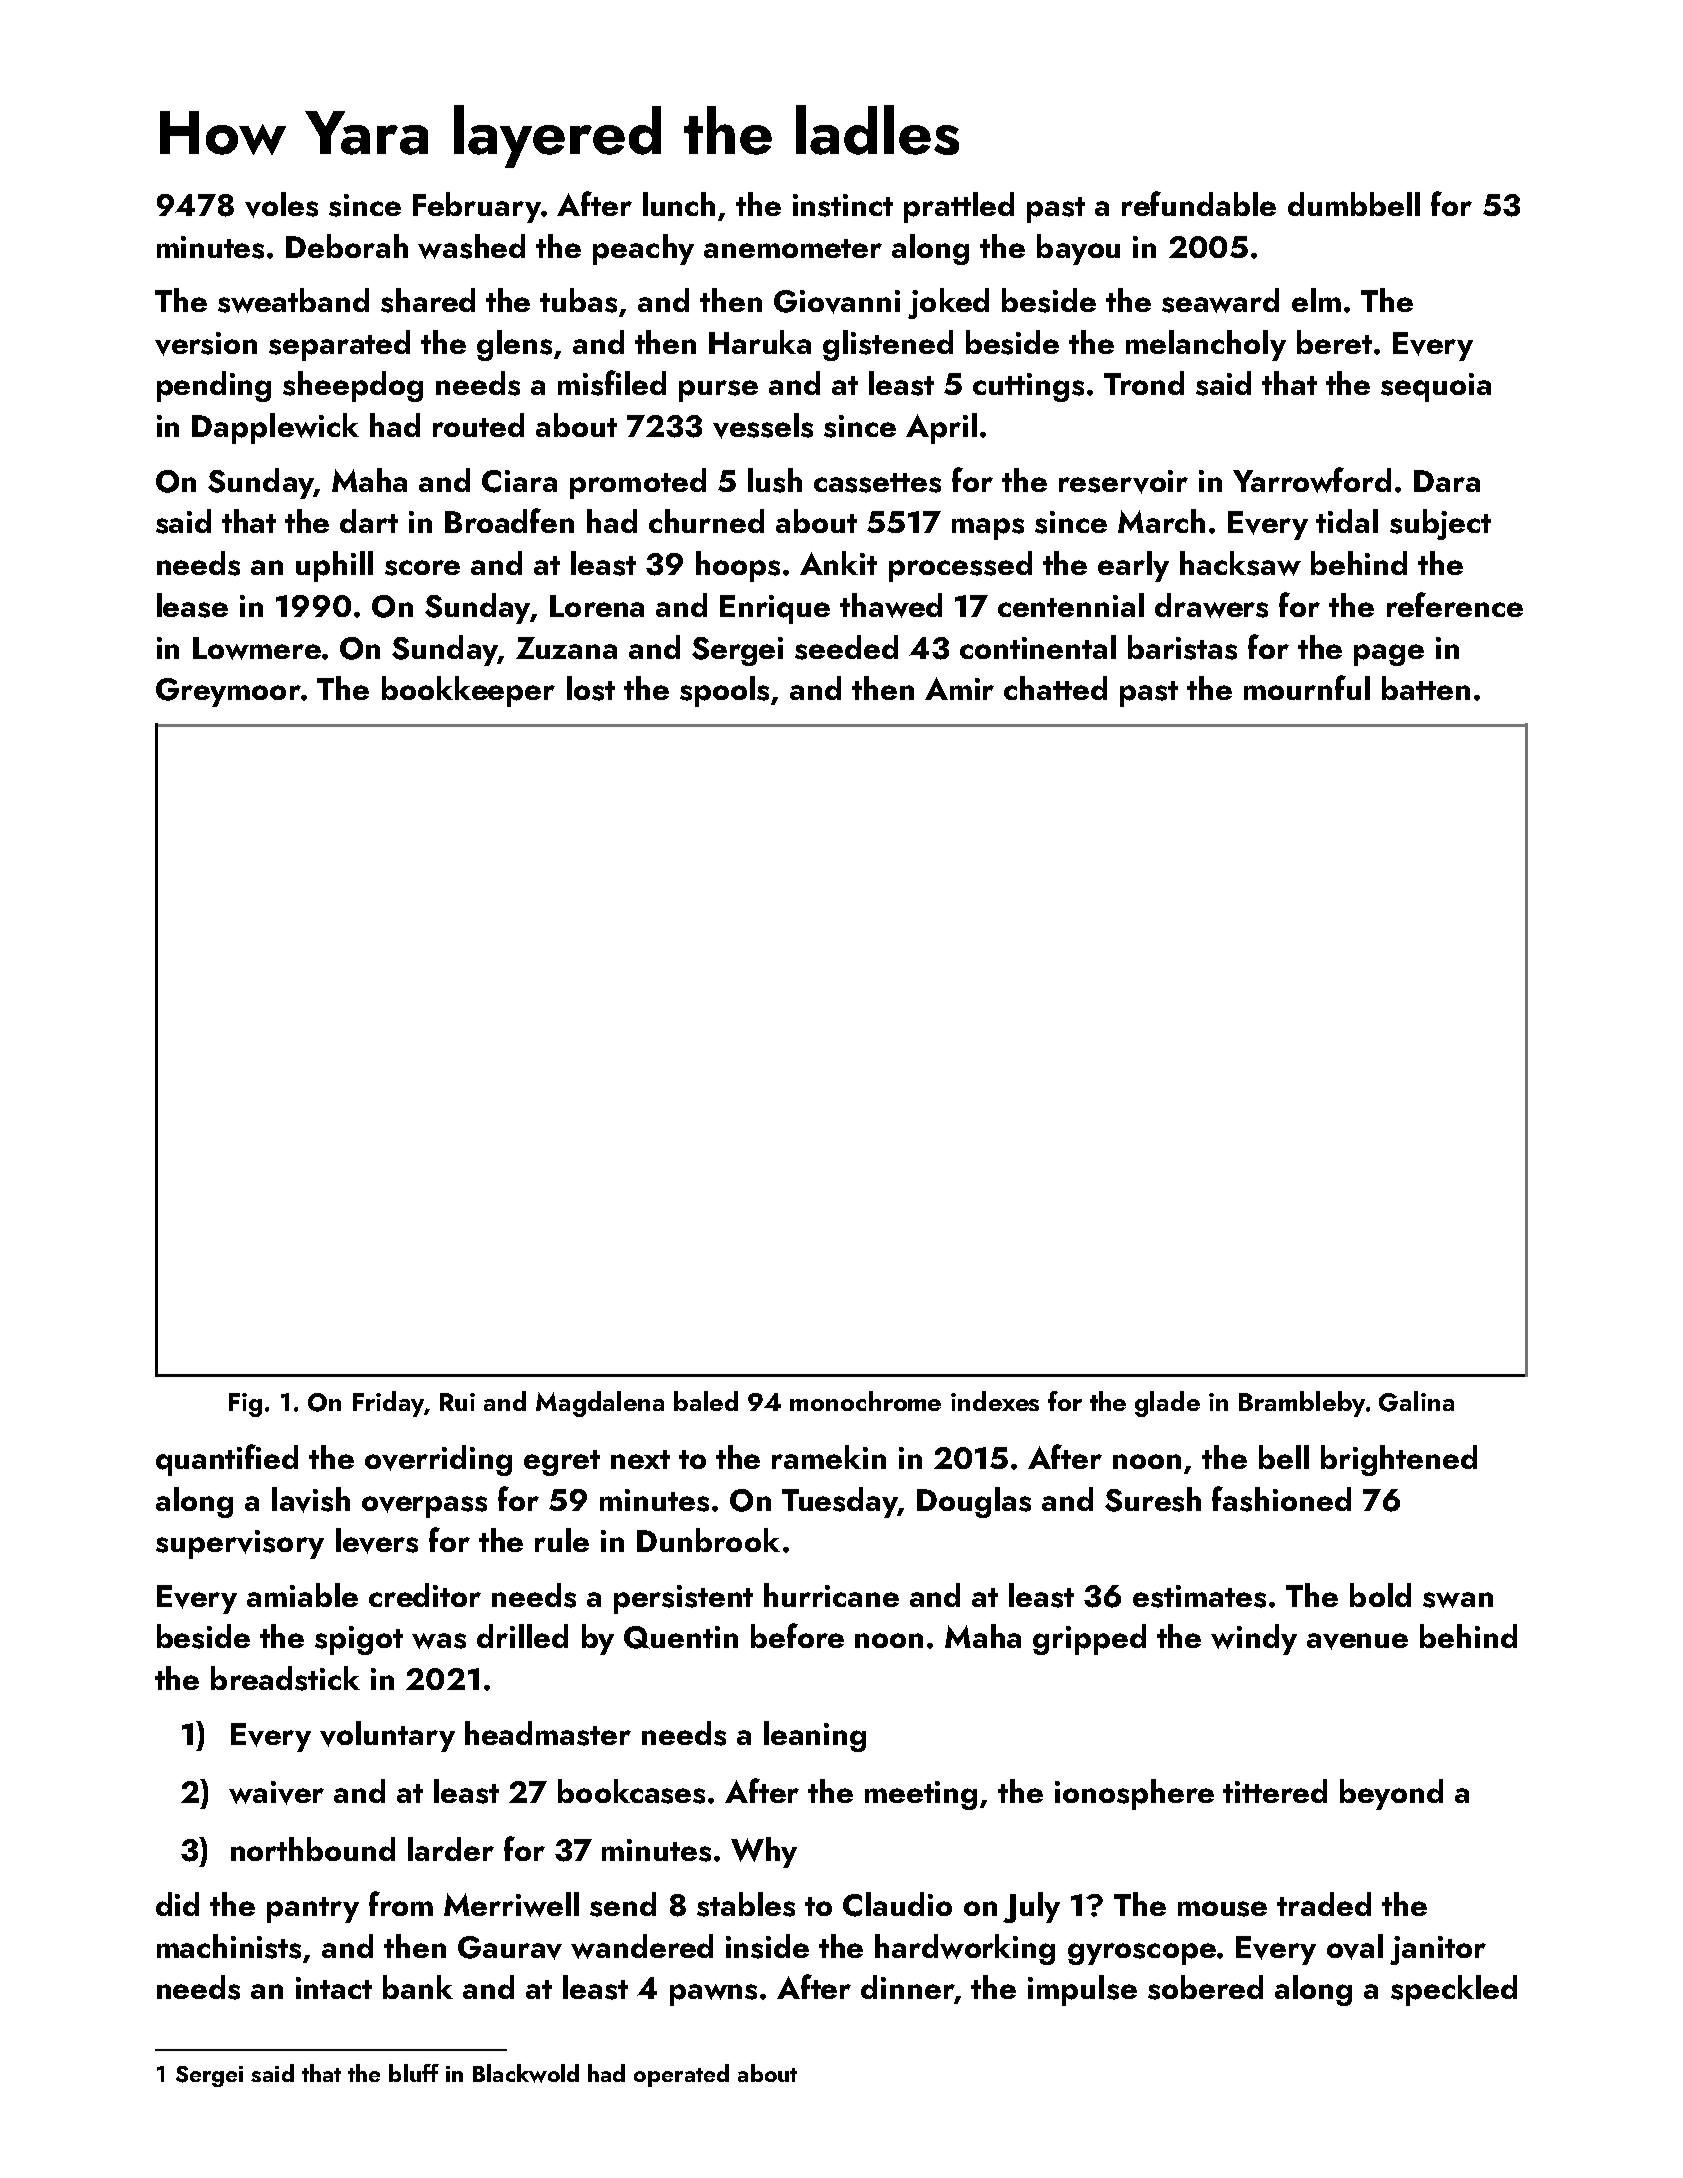 The width and height of the screenshot is (1683, 2178). Describe the element at coordinates (1347, 521) in the screenshot. I see `tidal` at that location.
